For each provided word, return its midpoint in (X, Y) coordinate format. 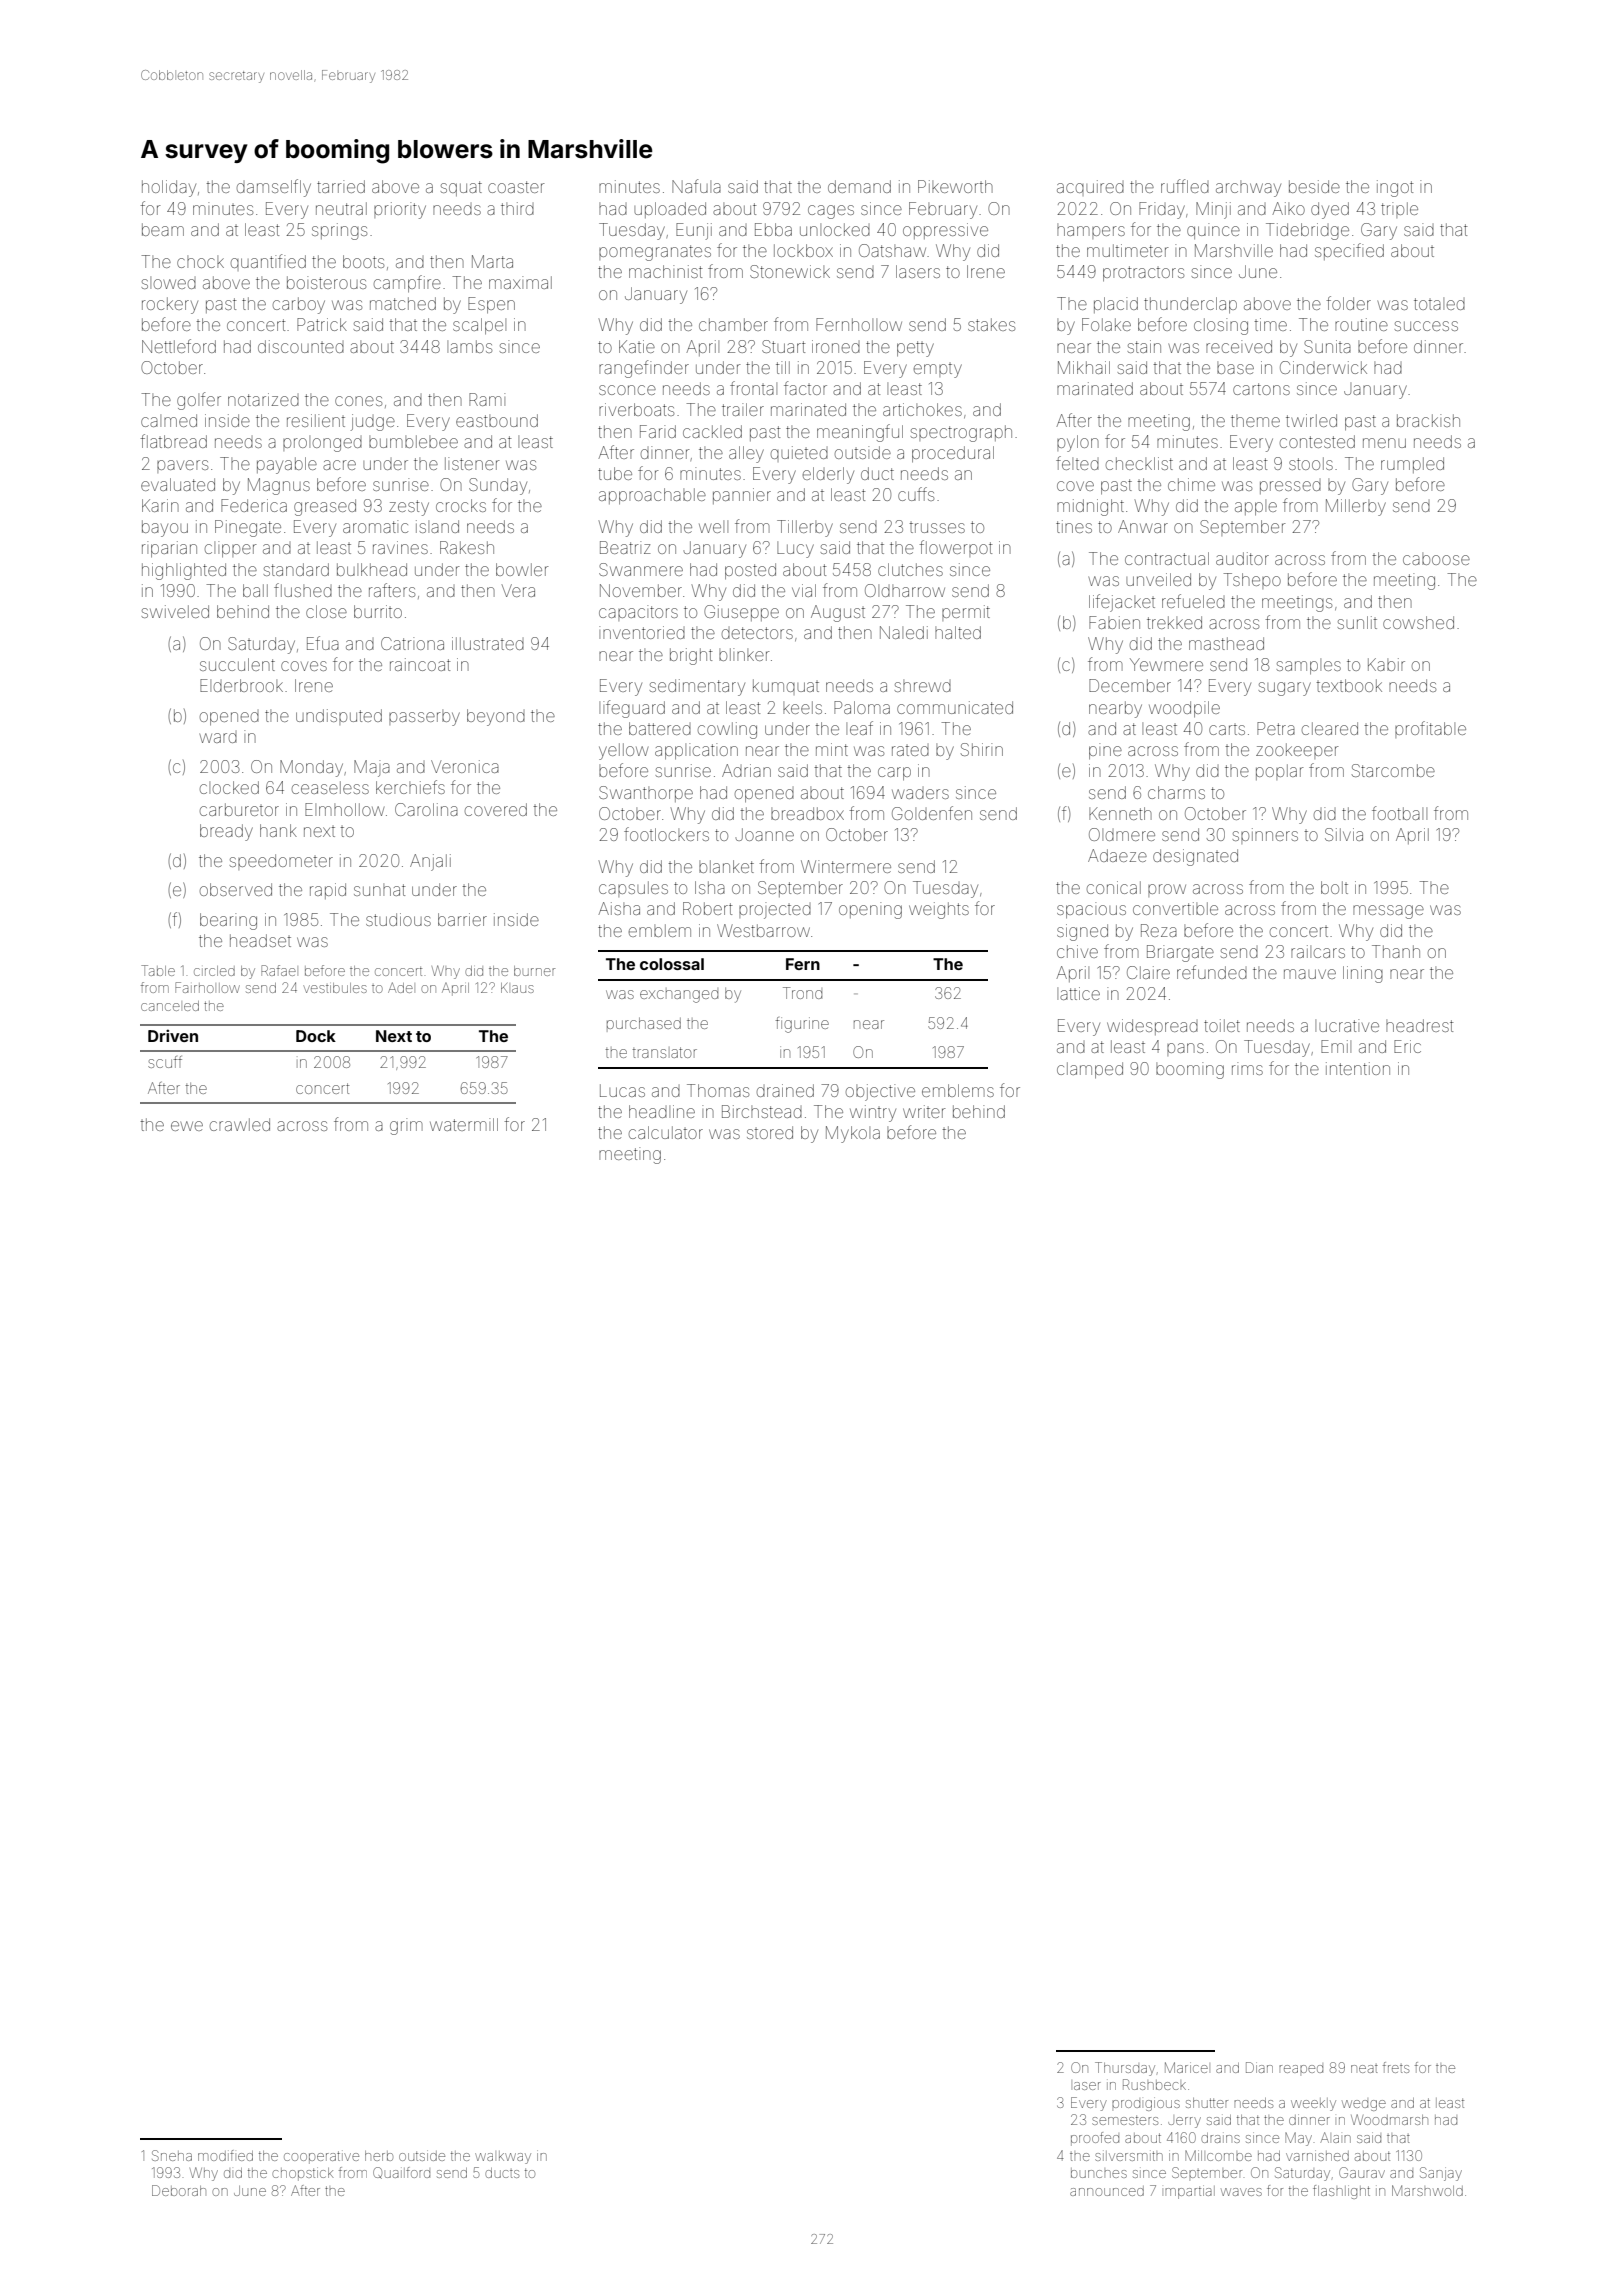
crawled (240, 1124)
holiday (169, 188)
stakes (991, 324)
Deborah (179, 2190)
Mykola (853, 1134)
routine (1361, 324)
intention (1358, 1068)
